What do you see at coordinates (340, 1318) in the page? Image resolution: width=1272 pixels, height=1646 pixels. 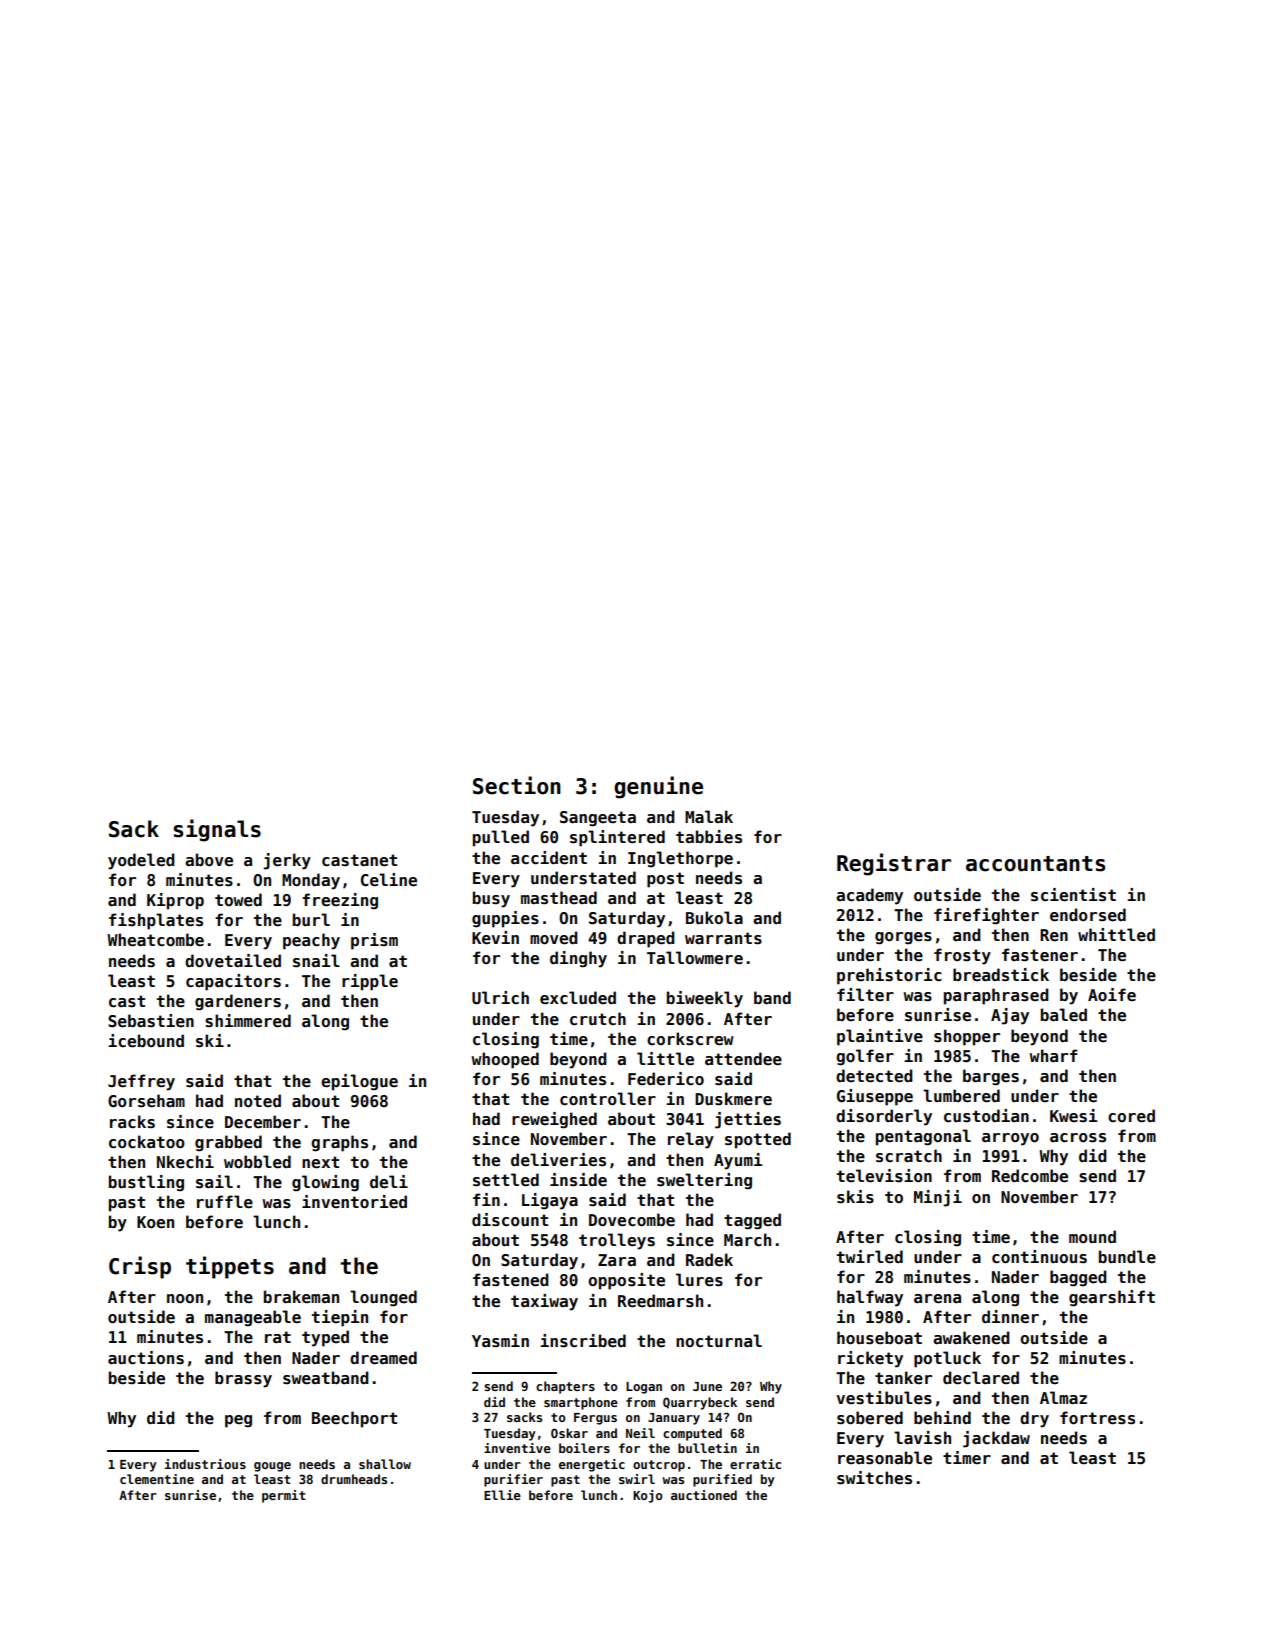 I see `tiepin` at bounding box center [340, 1318].
